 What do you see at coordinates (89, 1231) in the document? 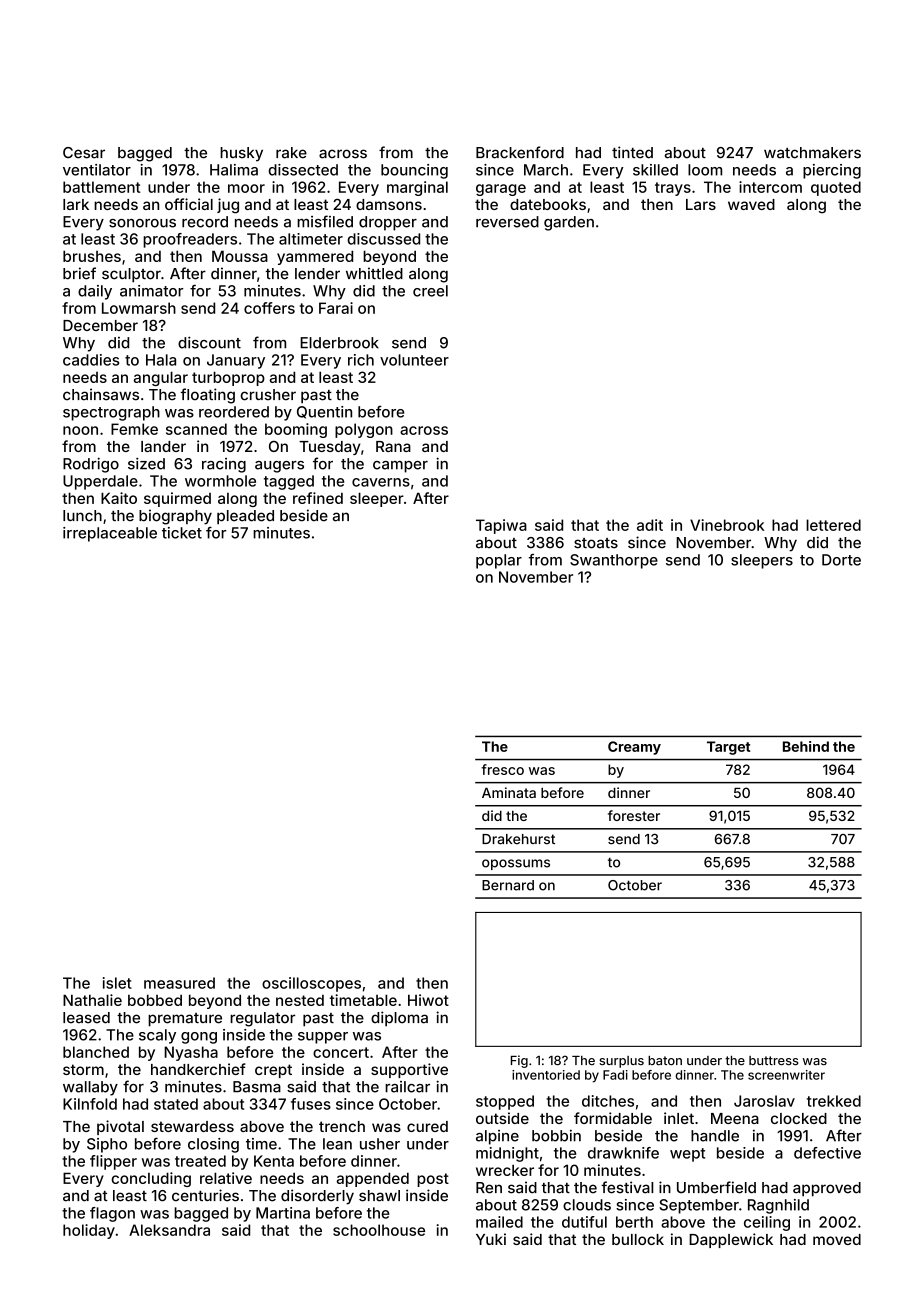
I see `holiday` at bounding box center [89, 1231].
